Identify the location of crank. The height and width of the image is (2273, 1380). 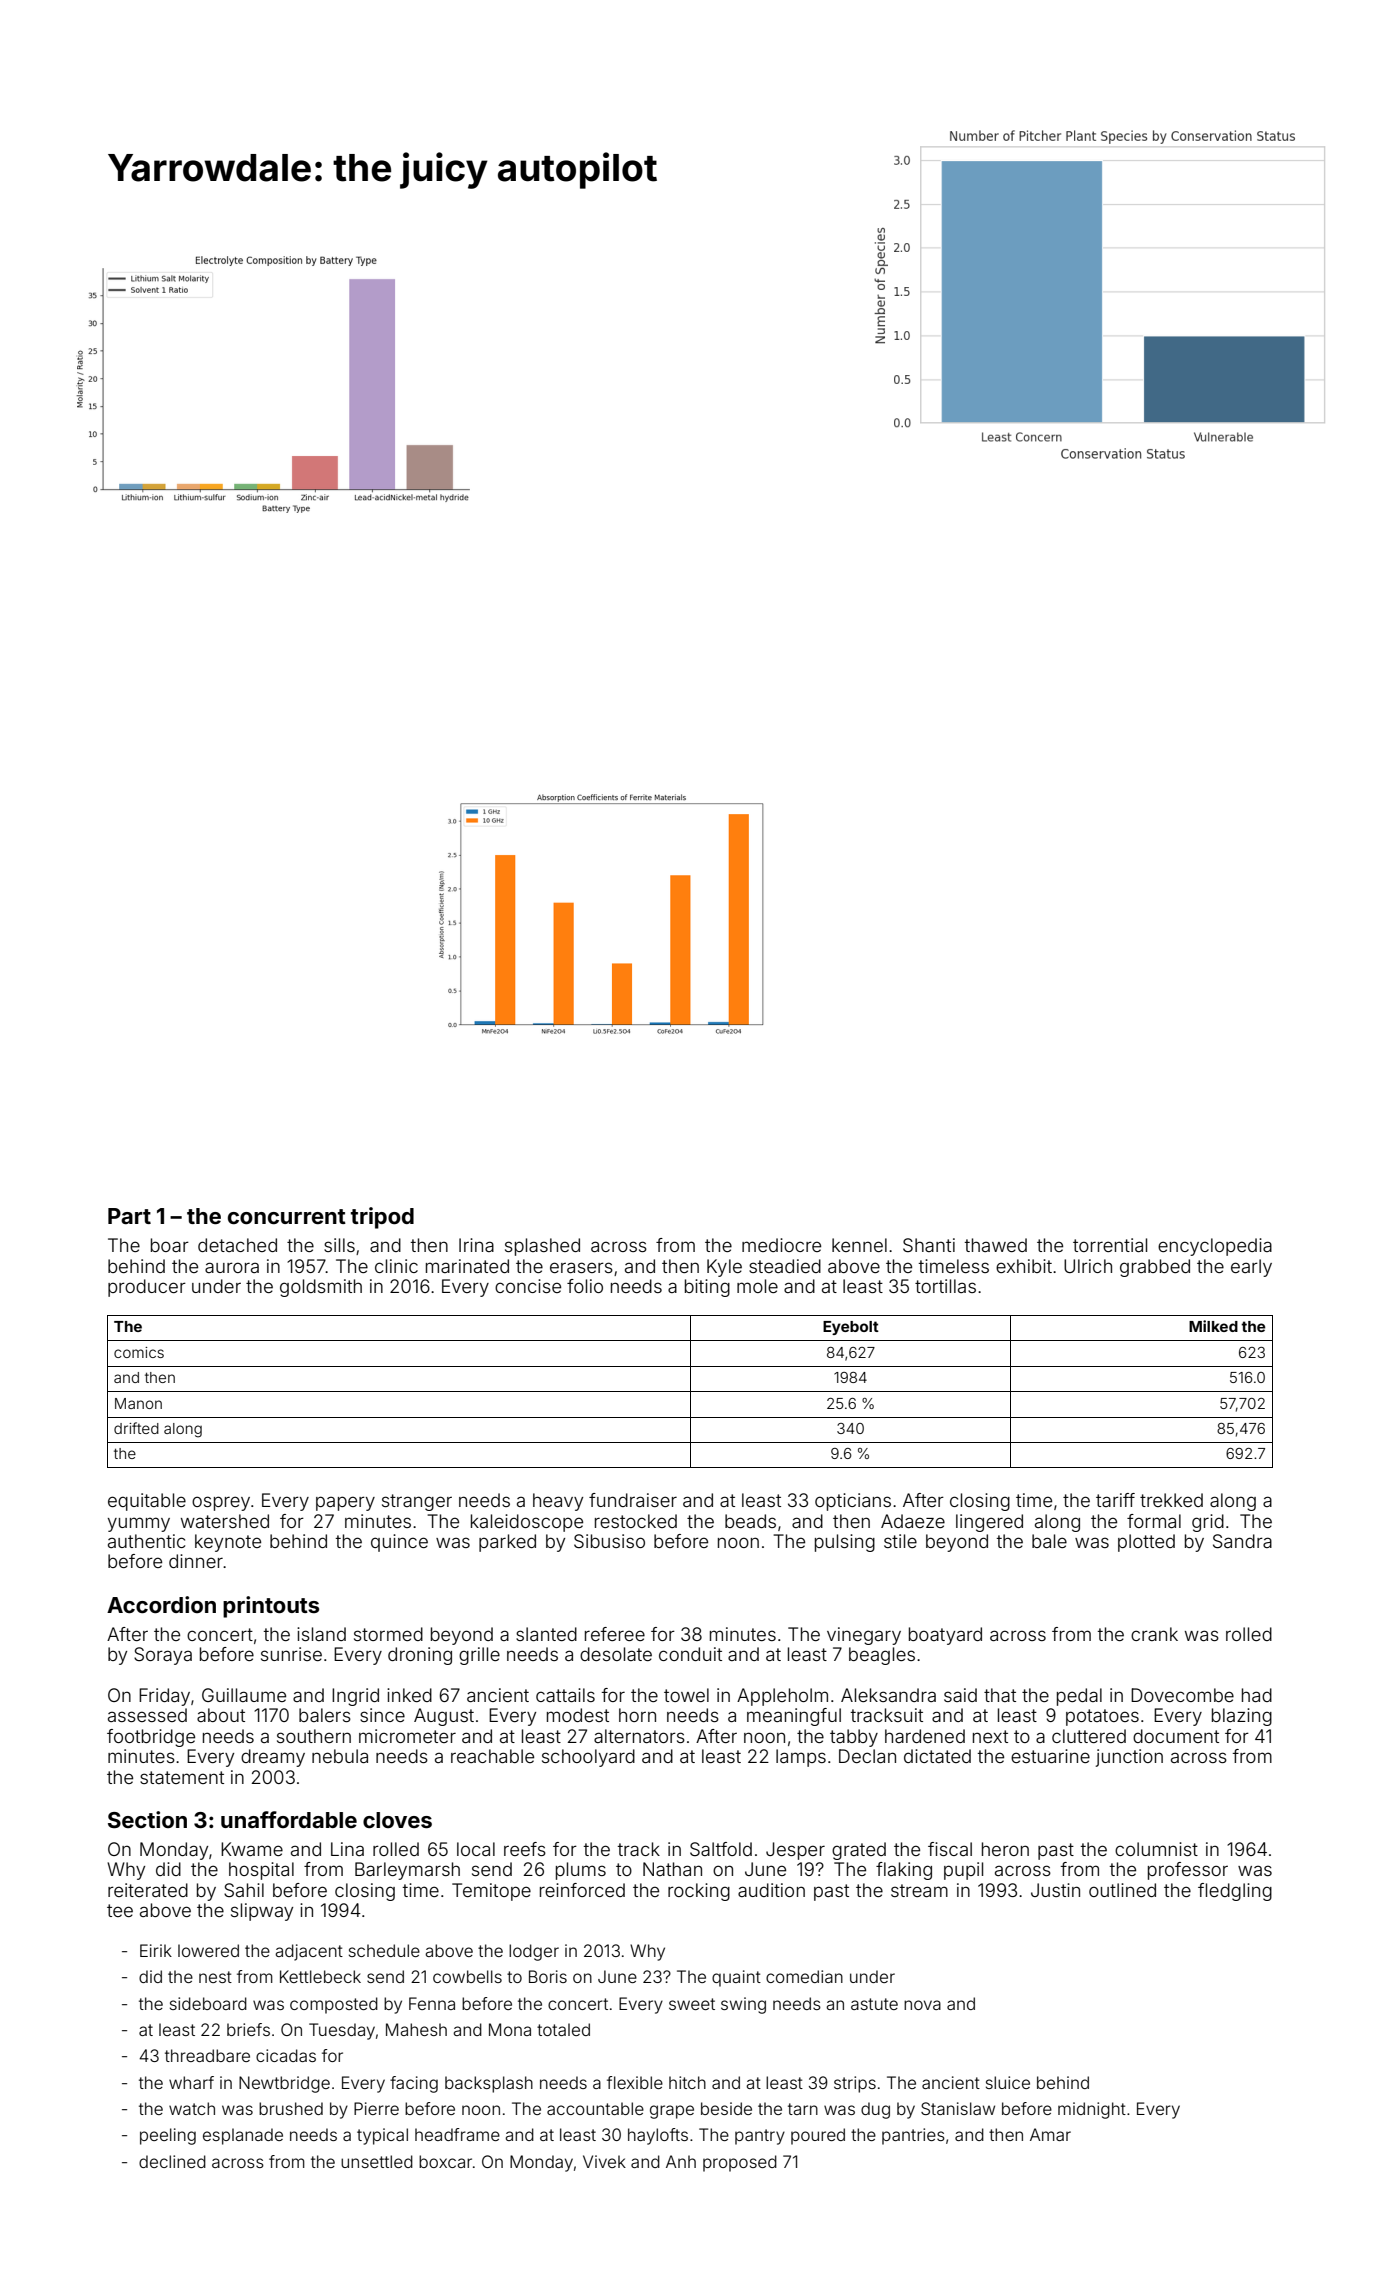
(1154, 1634).
